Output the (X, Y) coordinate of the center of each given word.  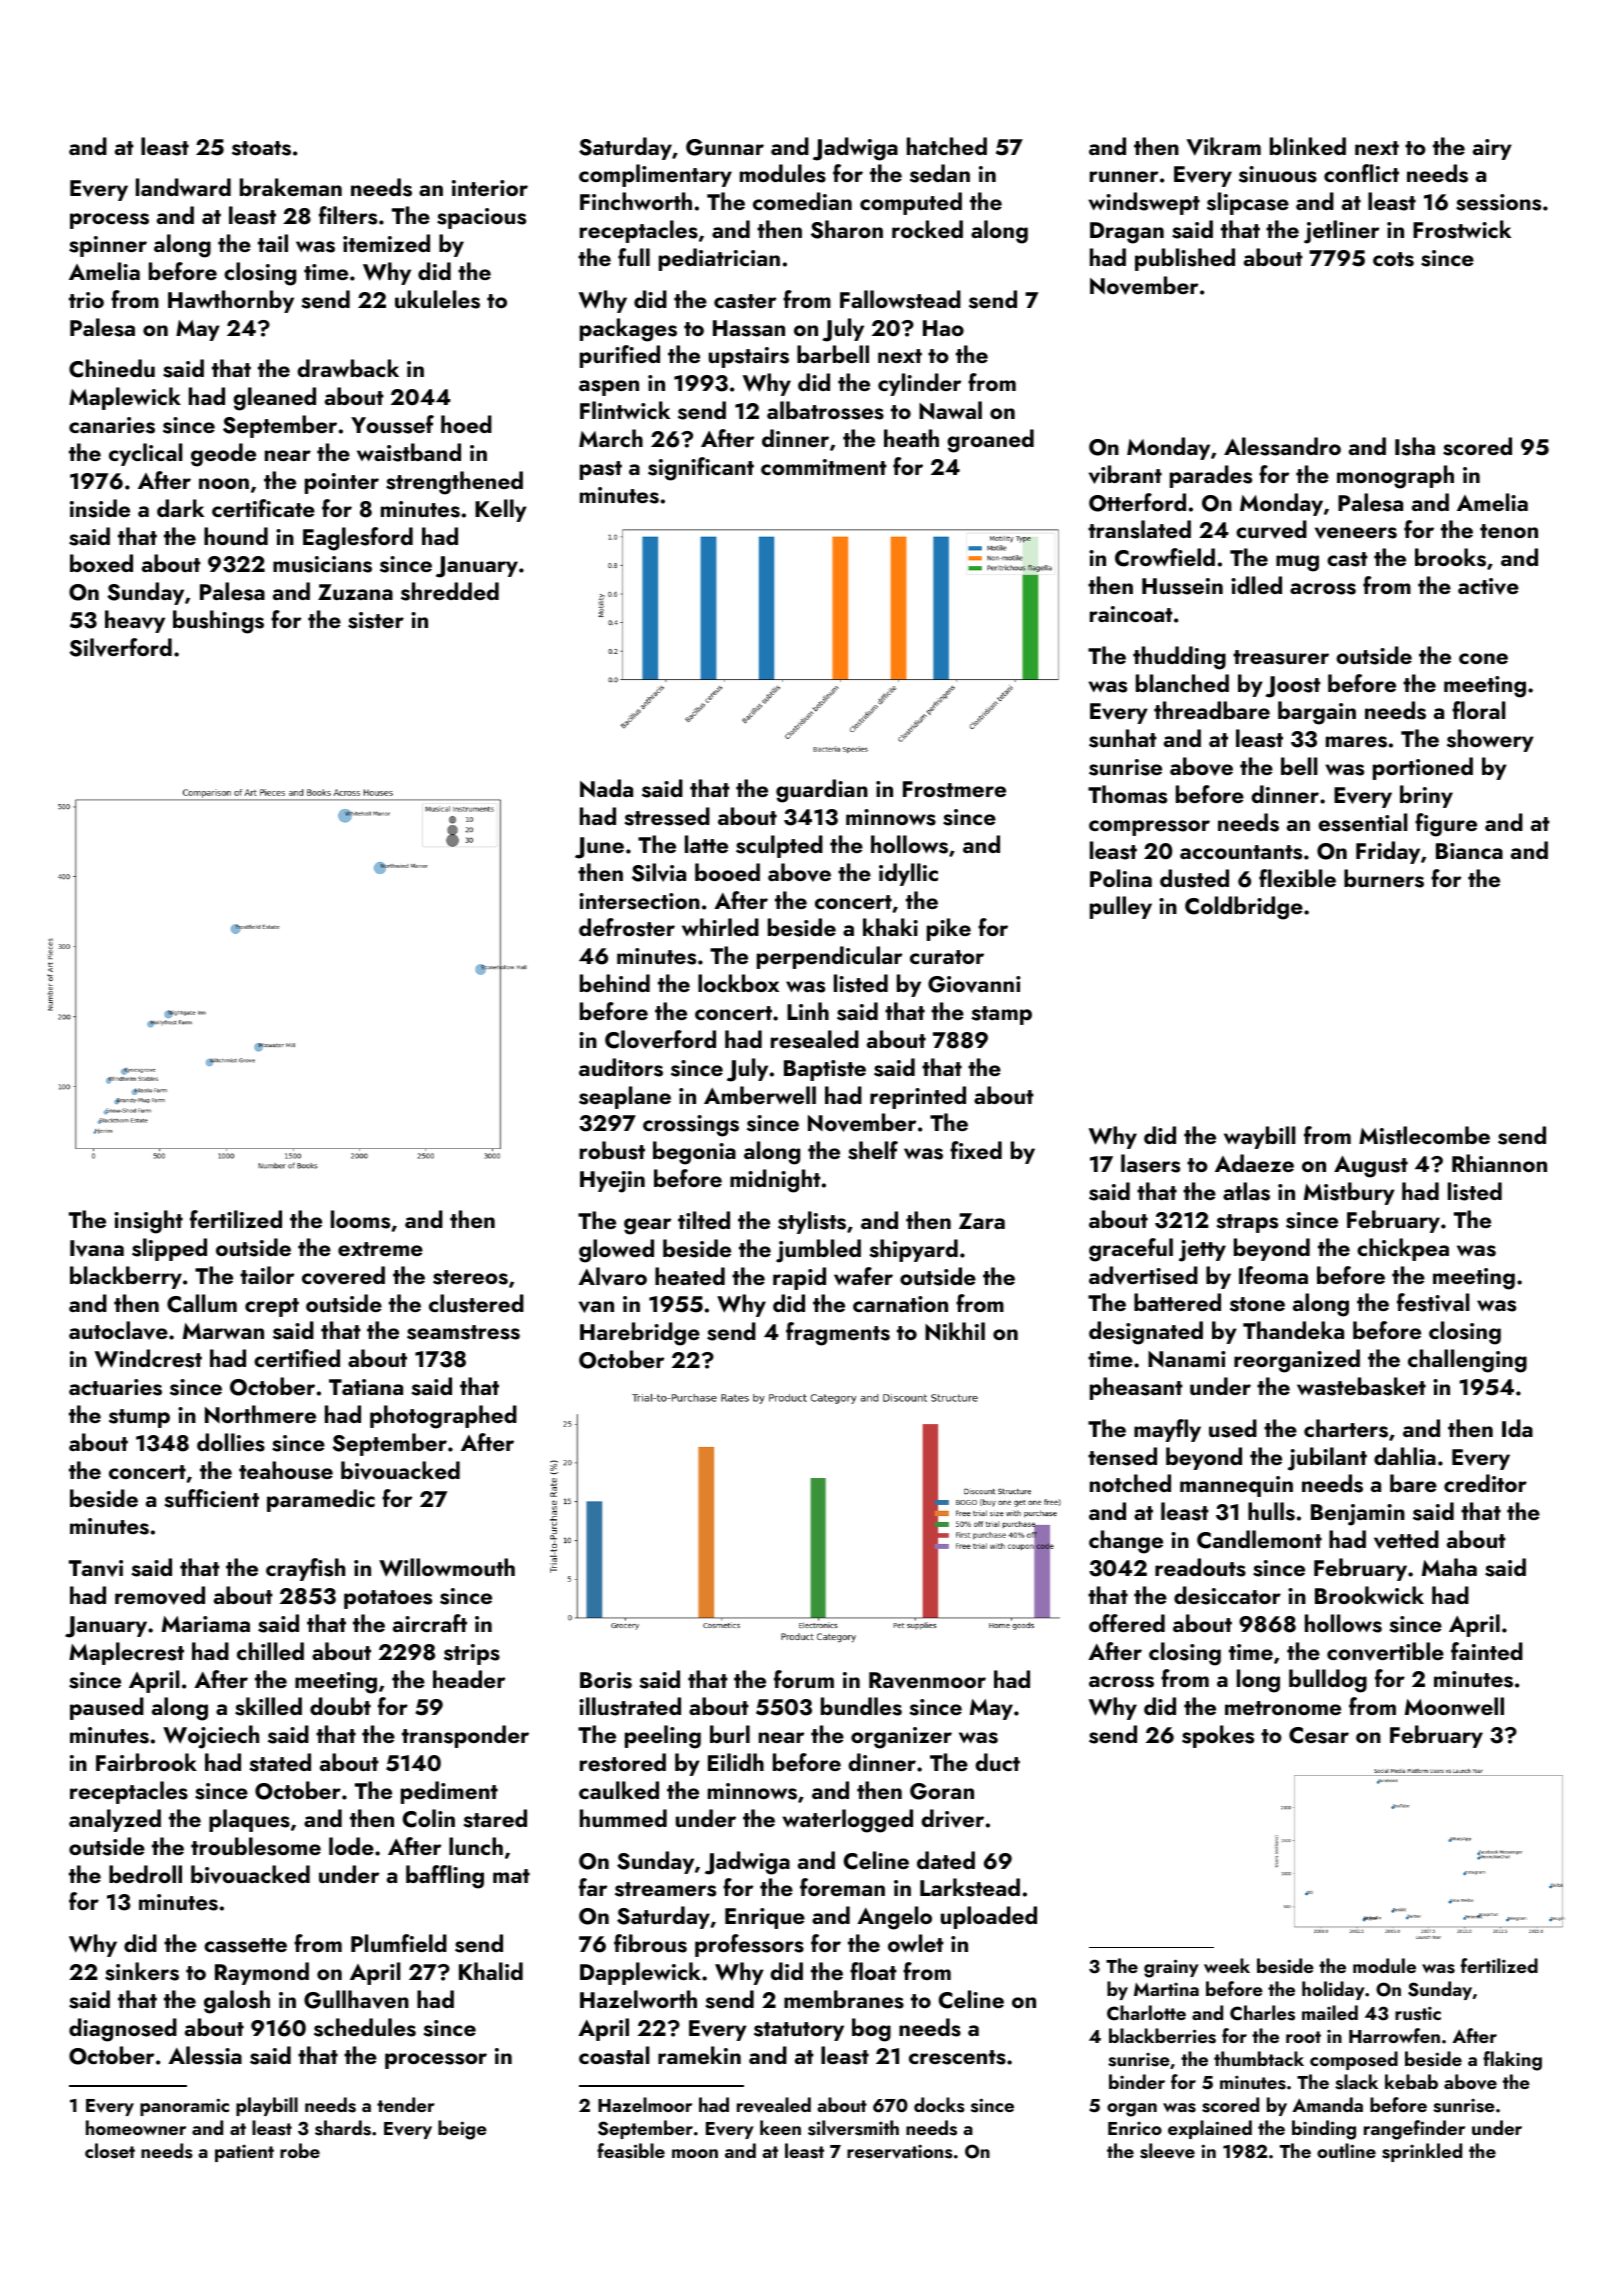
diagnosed (123, 2030)
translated (1139, 529)
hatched (947, 146)
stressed (667, 816)
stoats (261, 148)
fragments (838, 1334)
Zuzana (355, 592)
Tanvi (96, 1568)
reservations (900, 2152)
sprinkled (1422, 2152)
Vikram (1224, 146)
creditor (1485, 1483)
